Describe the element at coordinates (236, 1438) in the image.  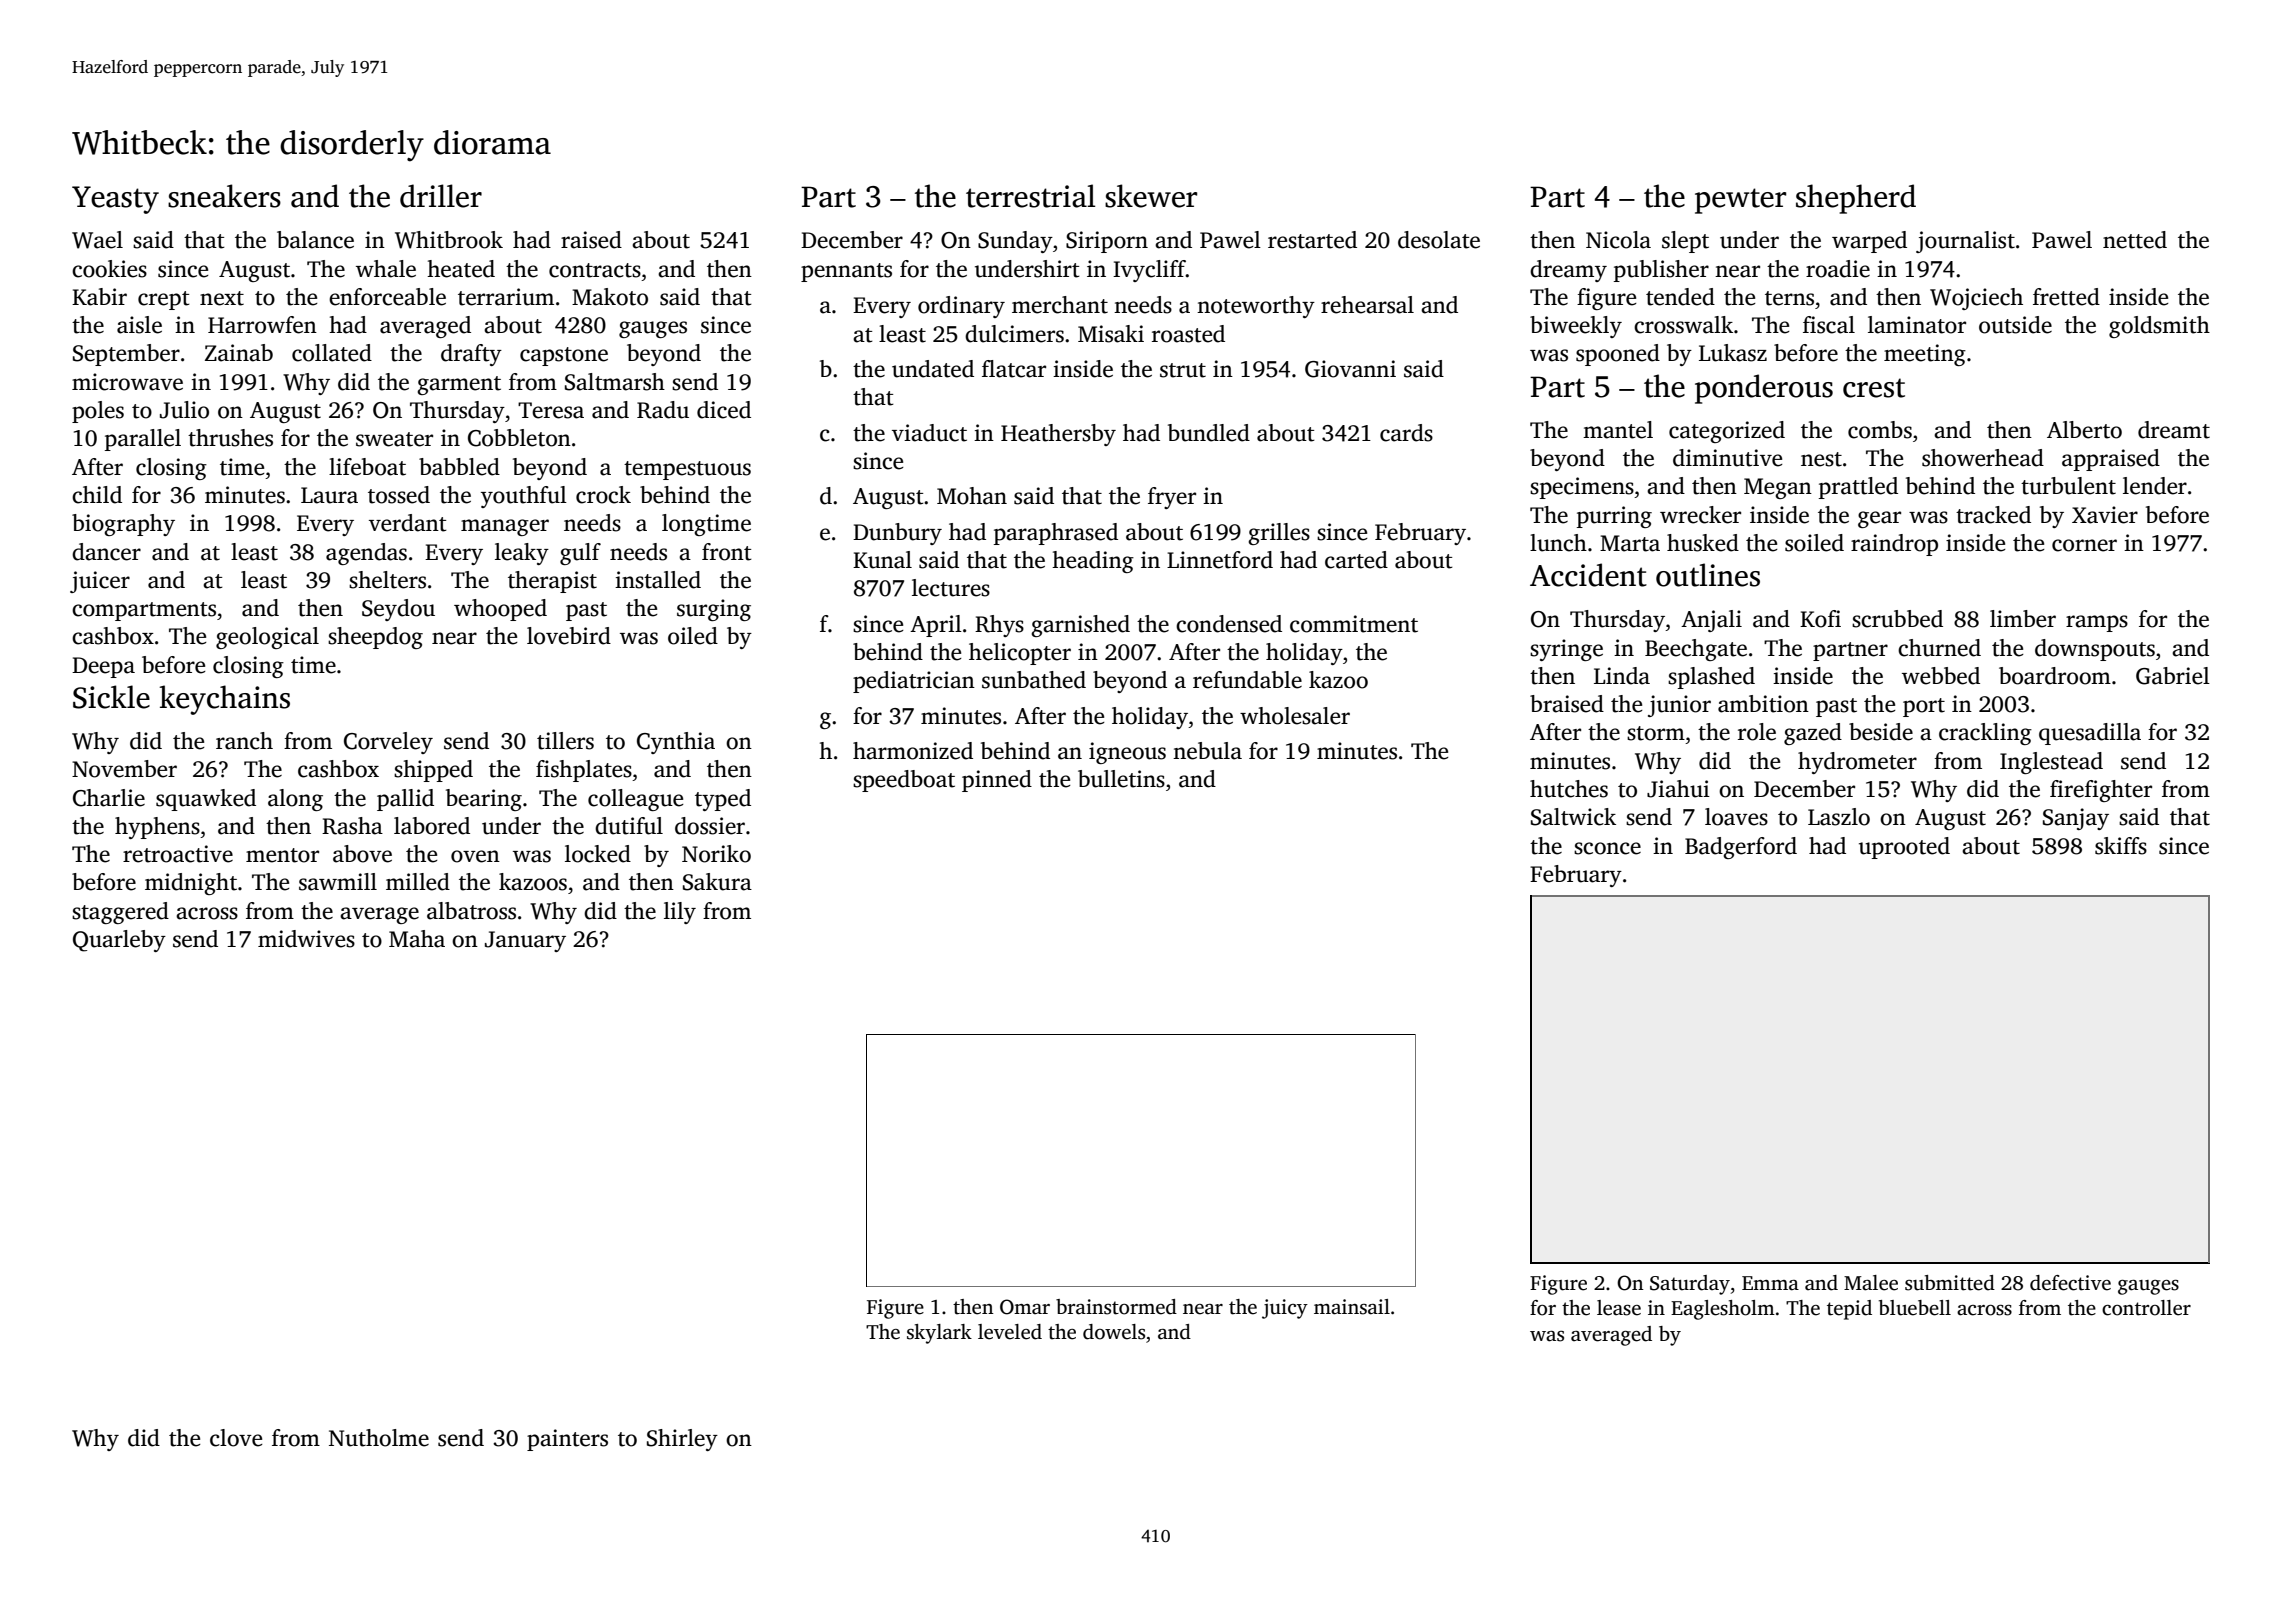
I see `clove` at that location.
